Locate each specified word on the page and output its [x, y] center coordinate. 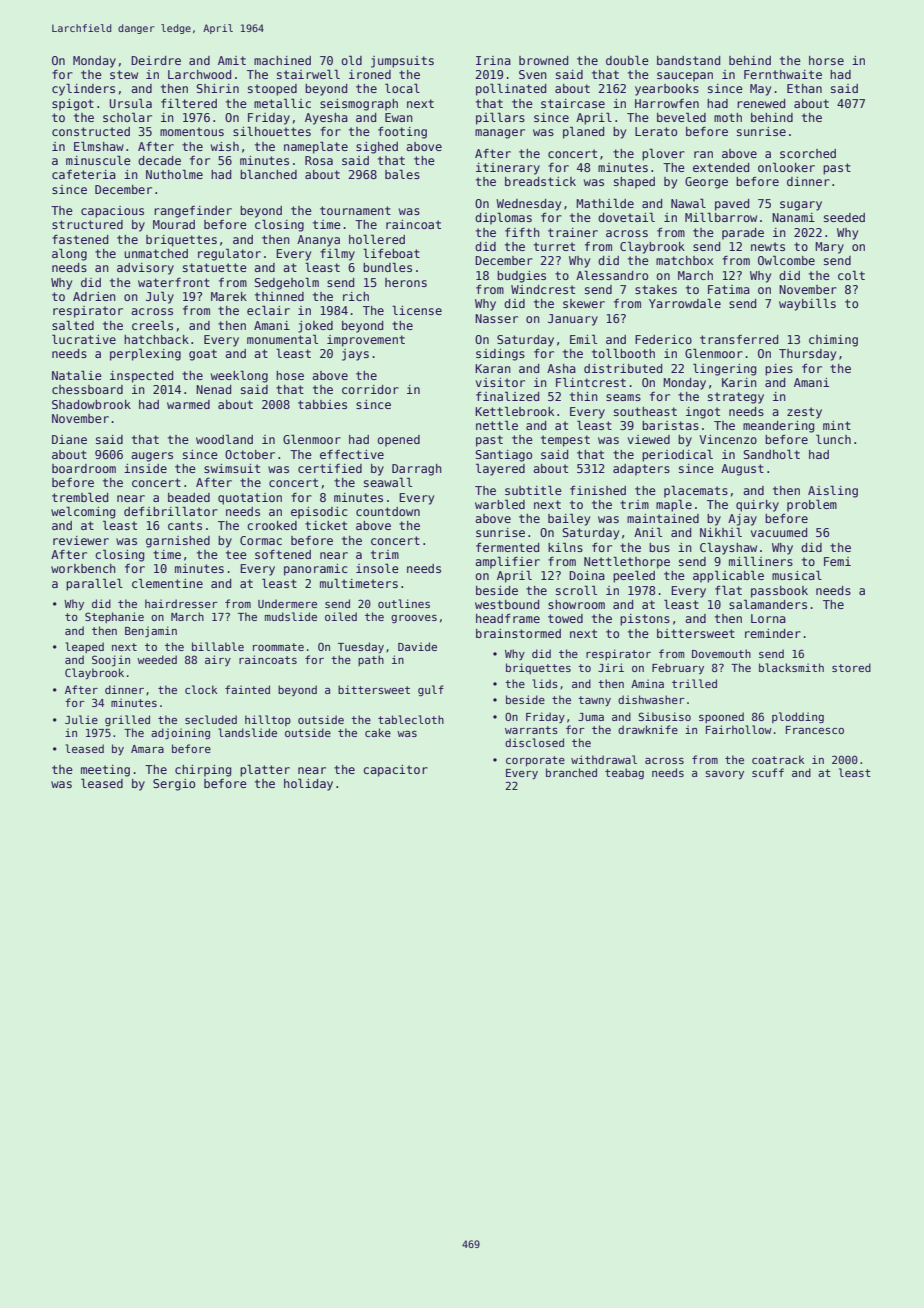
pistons [645, 620]
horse [826, 60]
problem [812, 505]
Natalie [77, 375]
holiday [308, 784]
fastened [80, 239]
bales [402, 174]
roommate [278, 647]
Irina [493, 60]
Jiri [611, 667]
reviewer [81, 540]
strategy [736, 398]
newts [768, 246]
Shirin [217, 88]
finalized [507, 396]
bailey [569, 519]
